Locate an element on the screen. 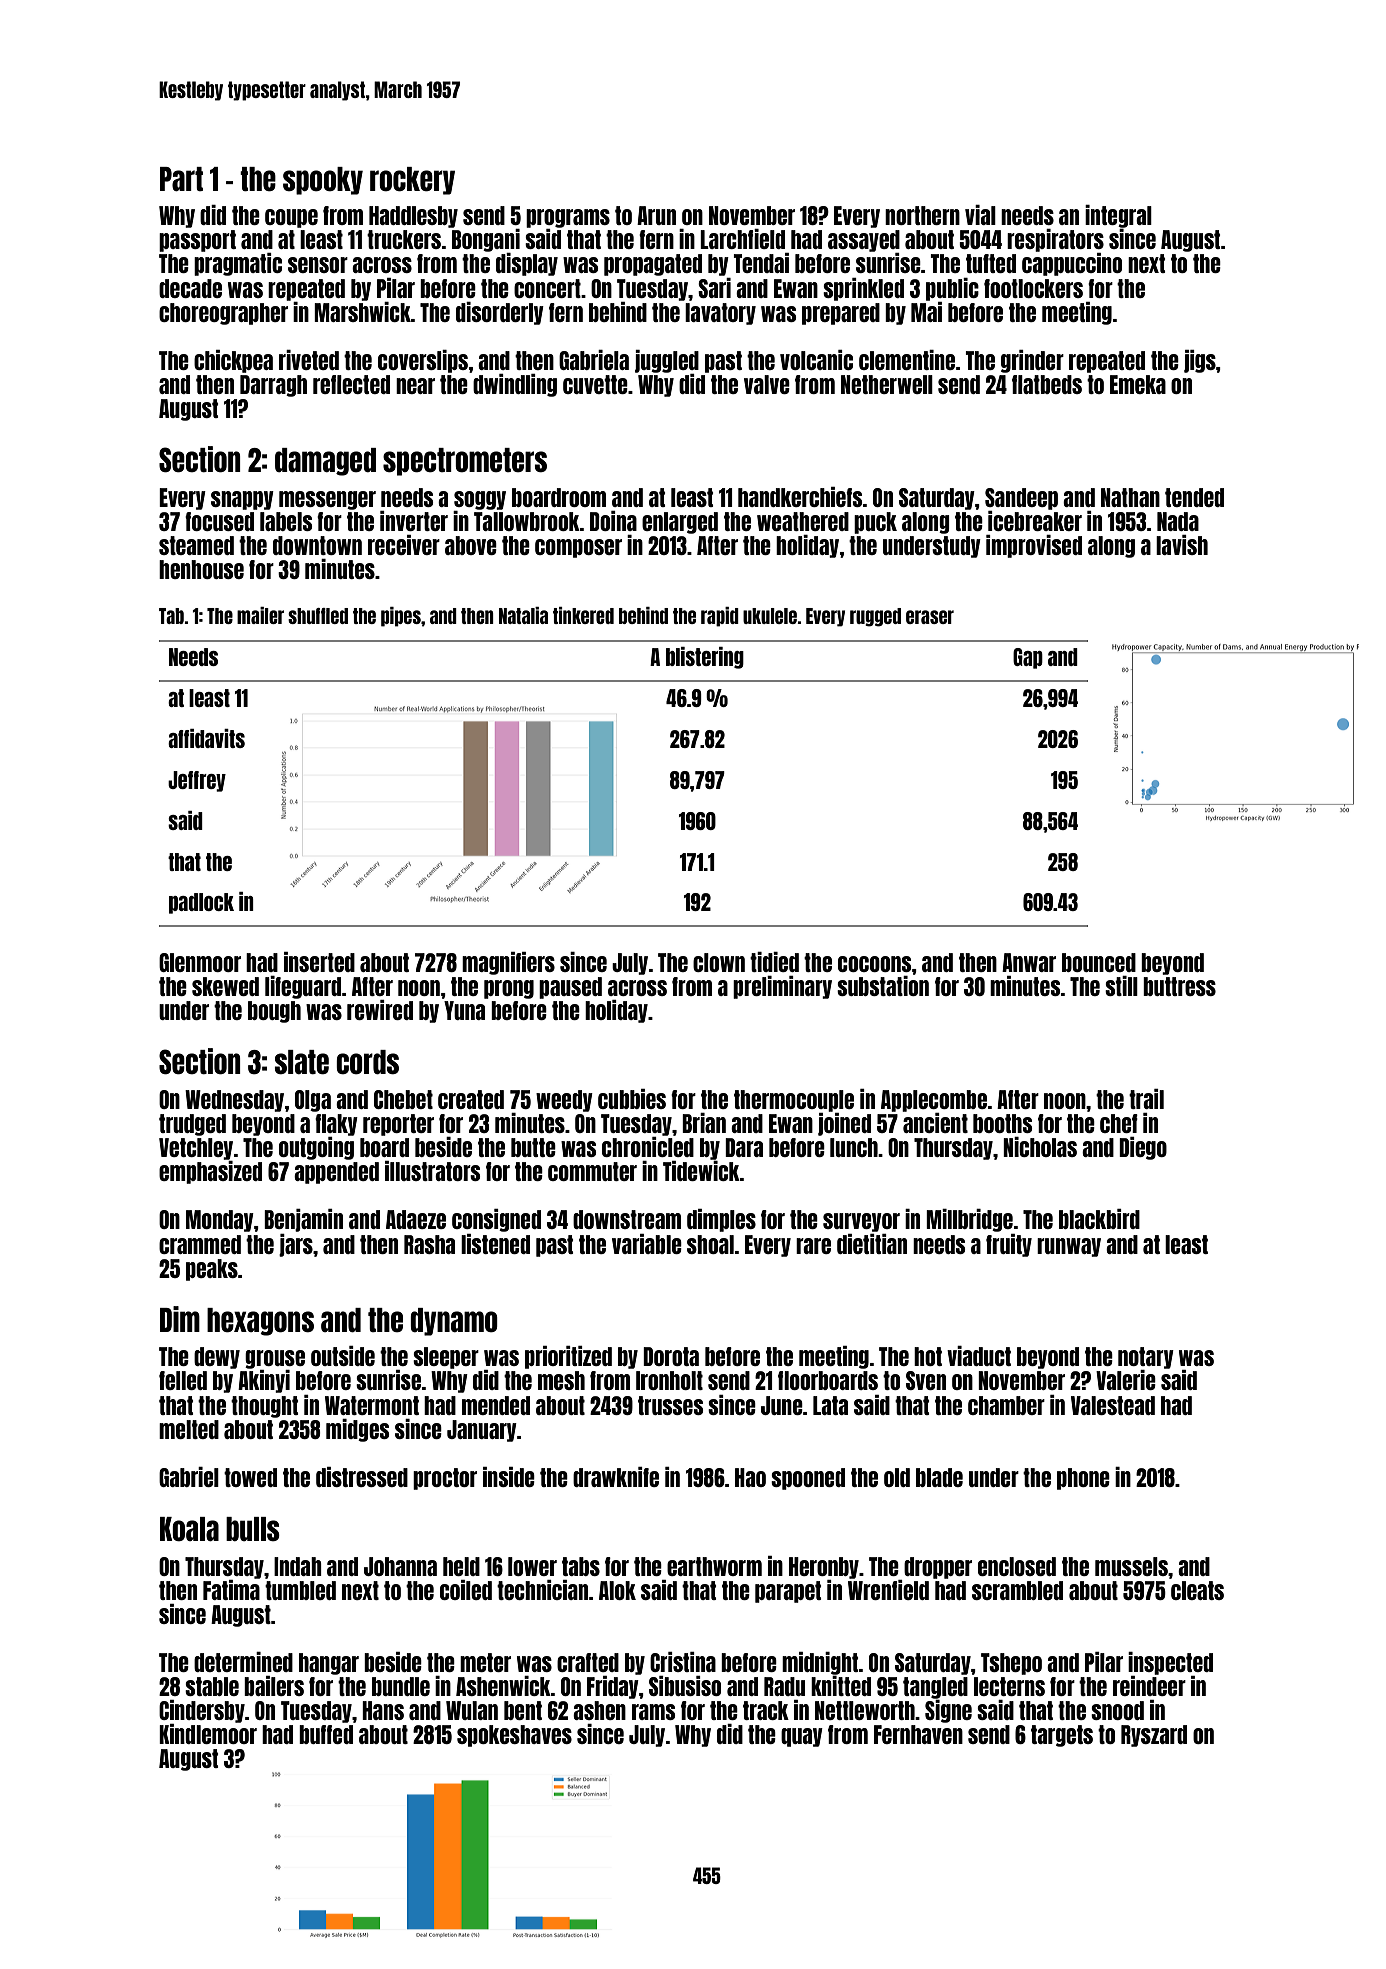 The height and width of the screenshot is (1969, 1386). padlock is located at coordinates (201, 903).
